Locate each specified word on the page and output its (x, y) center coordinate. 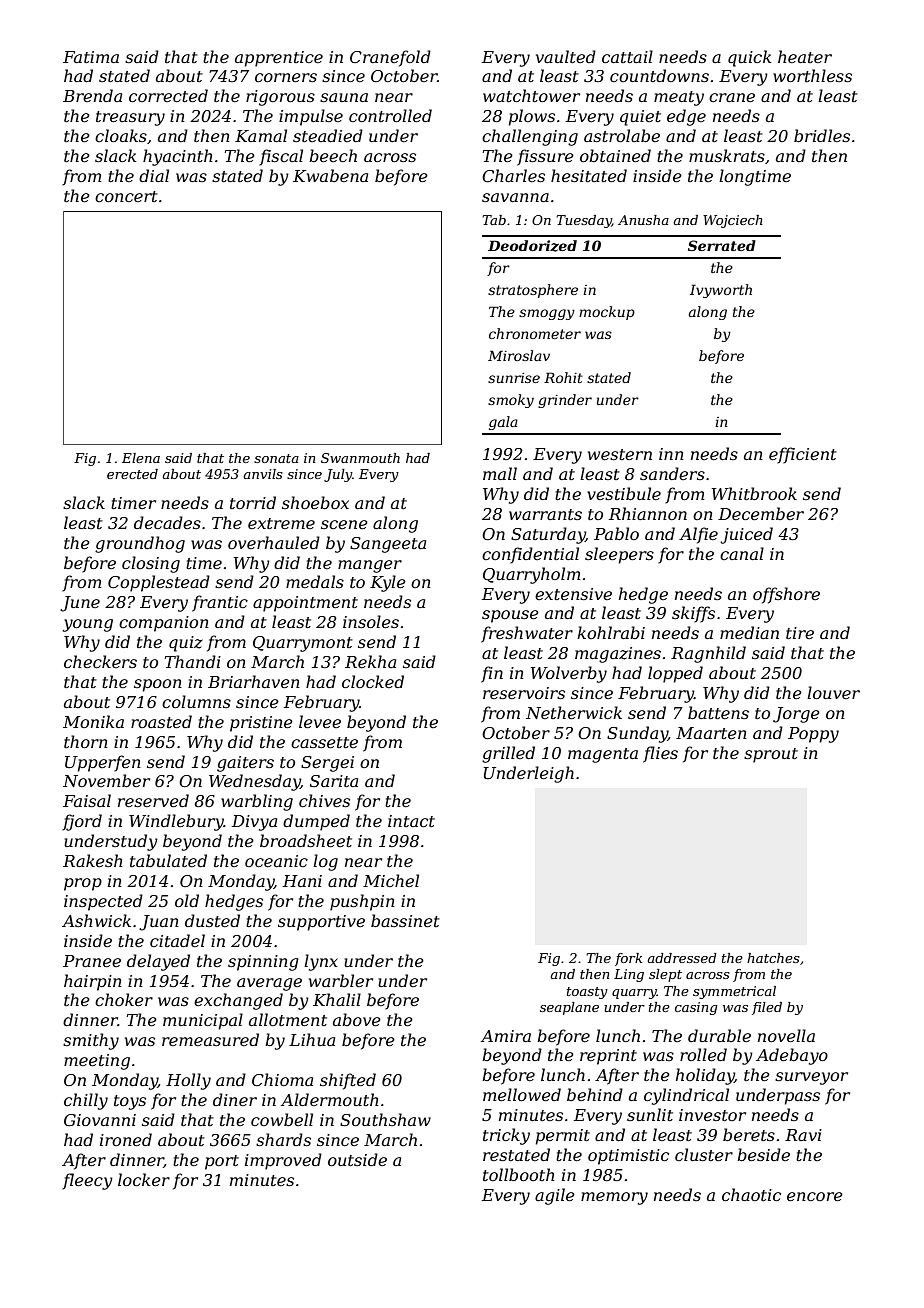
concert (126, 196)
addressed (682, 958)
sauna (344, 97)
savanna (515, 197)
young (88, 625)
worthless (812, 75)
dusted (212, 920)
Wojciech (733, 221)
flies (660, 754)
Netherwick (574, 712)
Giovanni (100, 1120)
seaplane (569, 1008)
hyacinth (178, 157)
